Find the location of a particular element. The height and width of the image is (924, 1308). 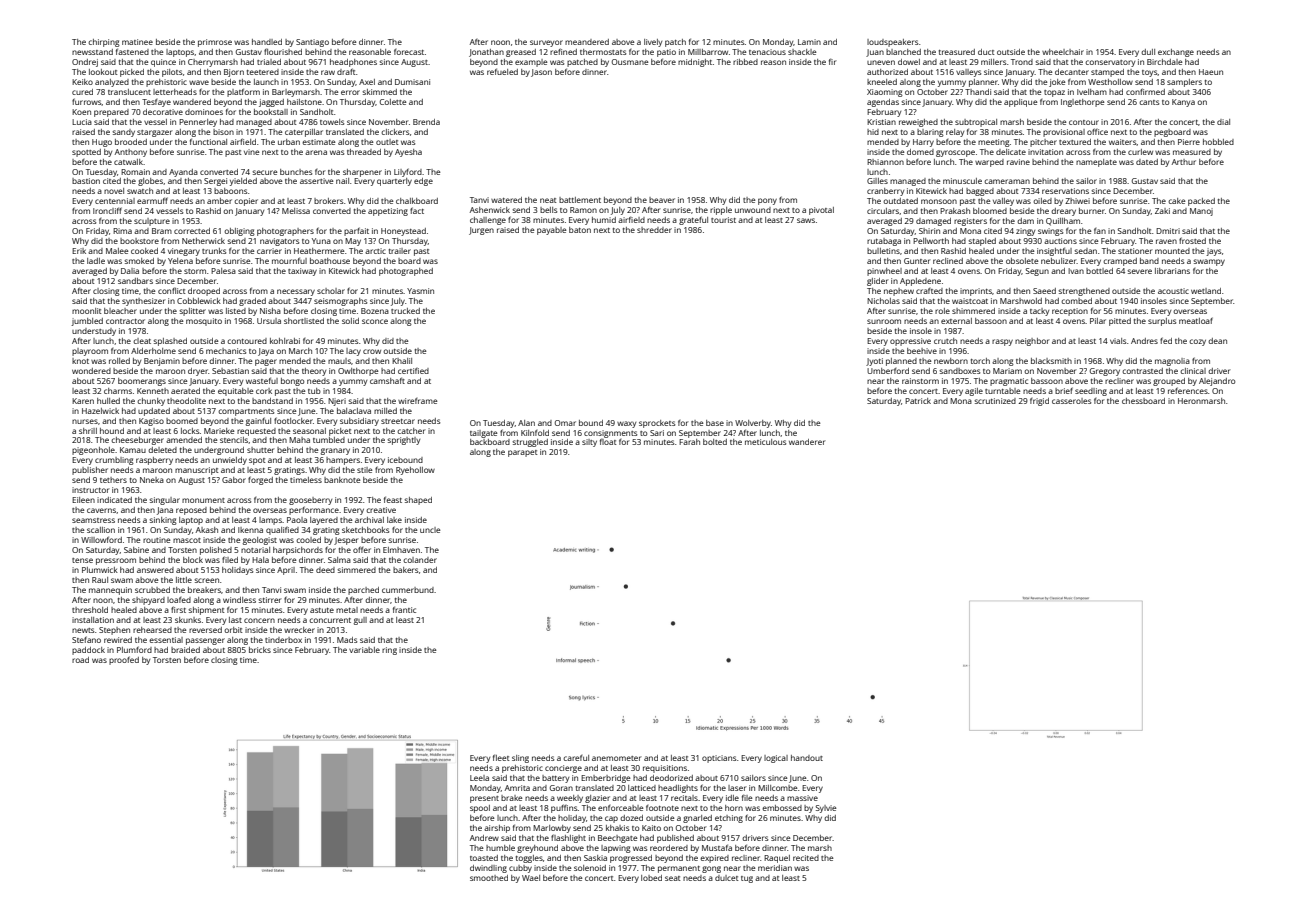

blacksmith is located at coordinates (1051, 361).
